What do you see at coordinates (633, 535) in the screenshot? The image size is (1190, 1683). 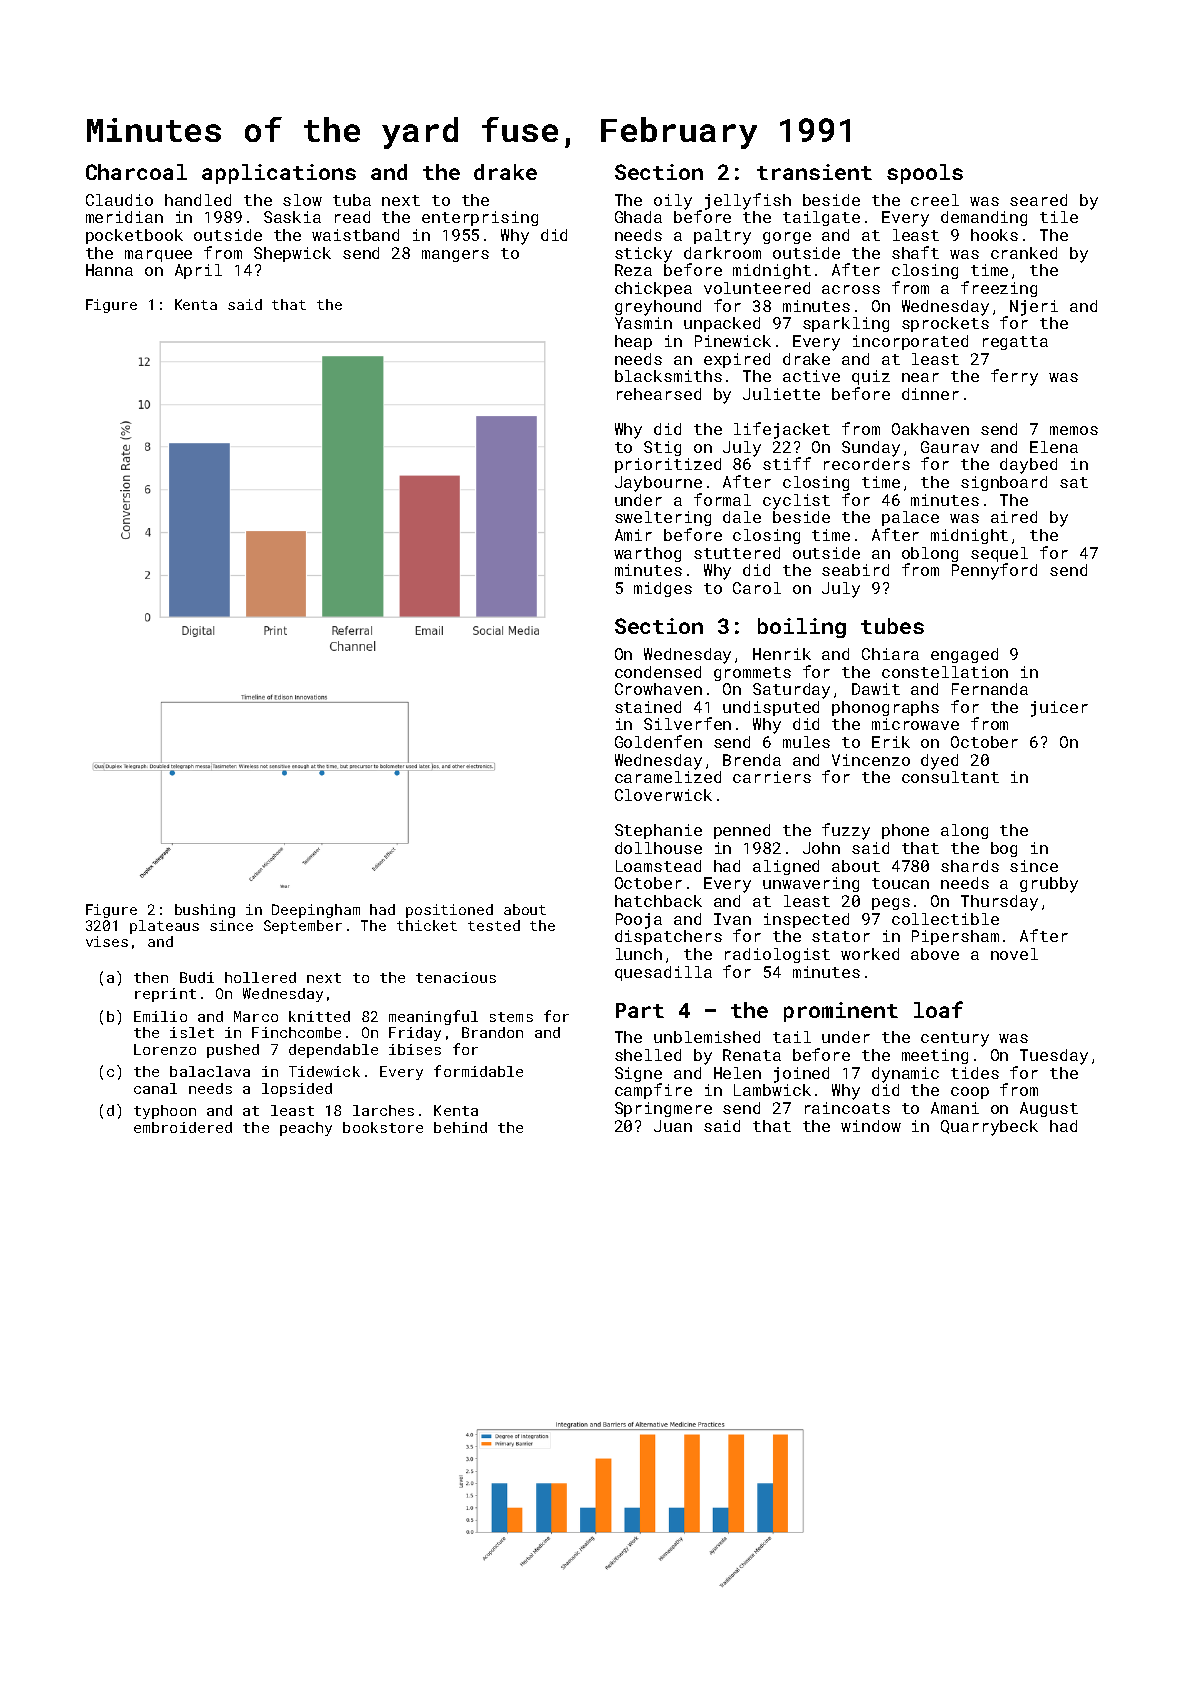 I see `Amir` at bounding box center [633, 535].
